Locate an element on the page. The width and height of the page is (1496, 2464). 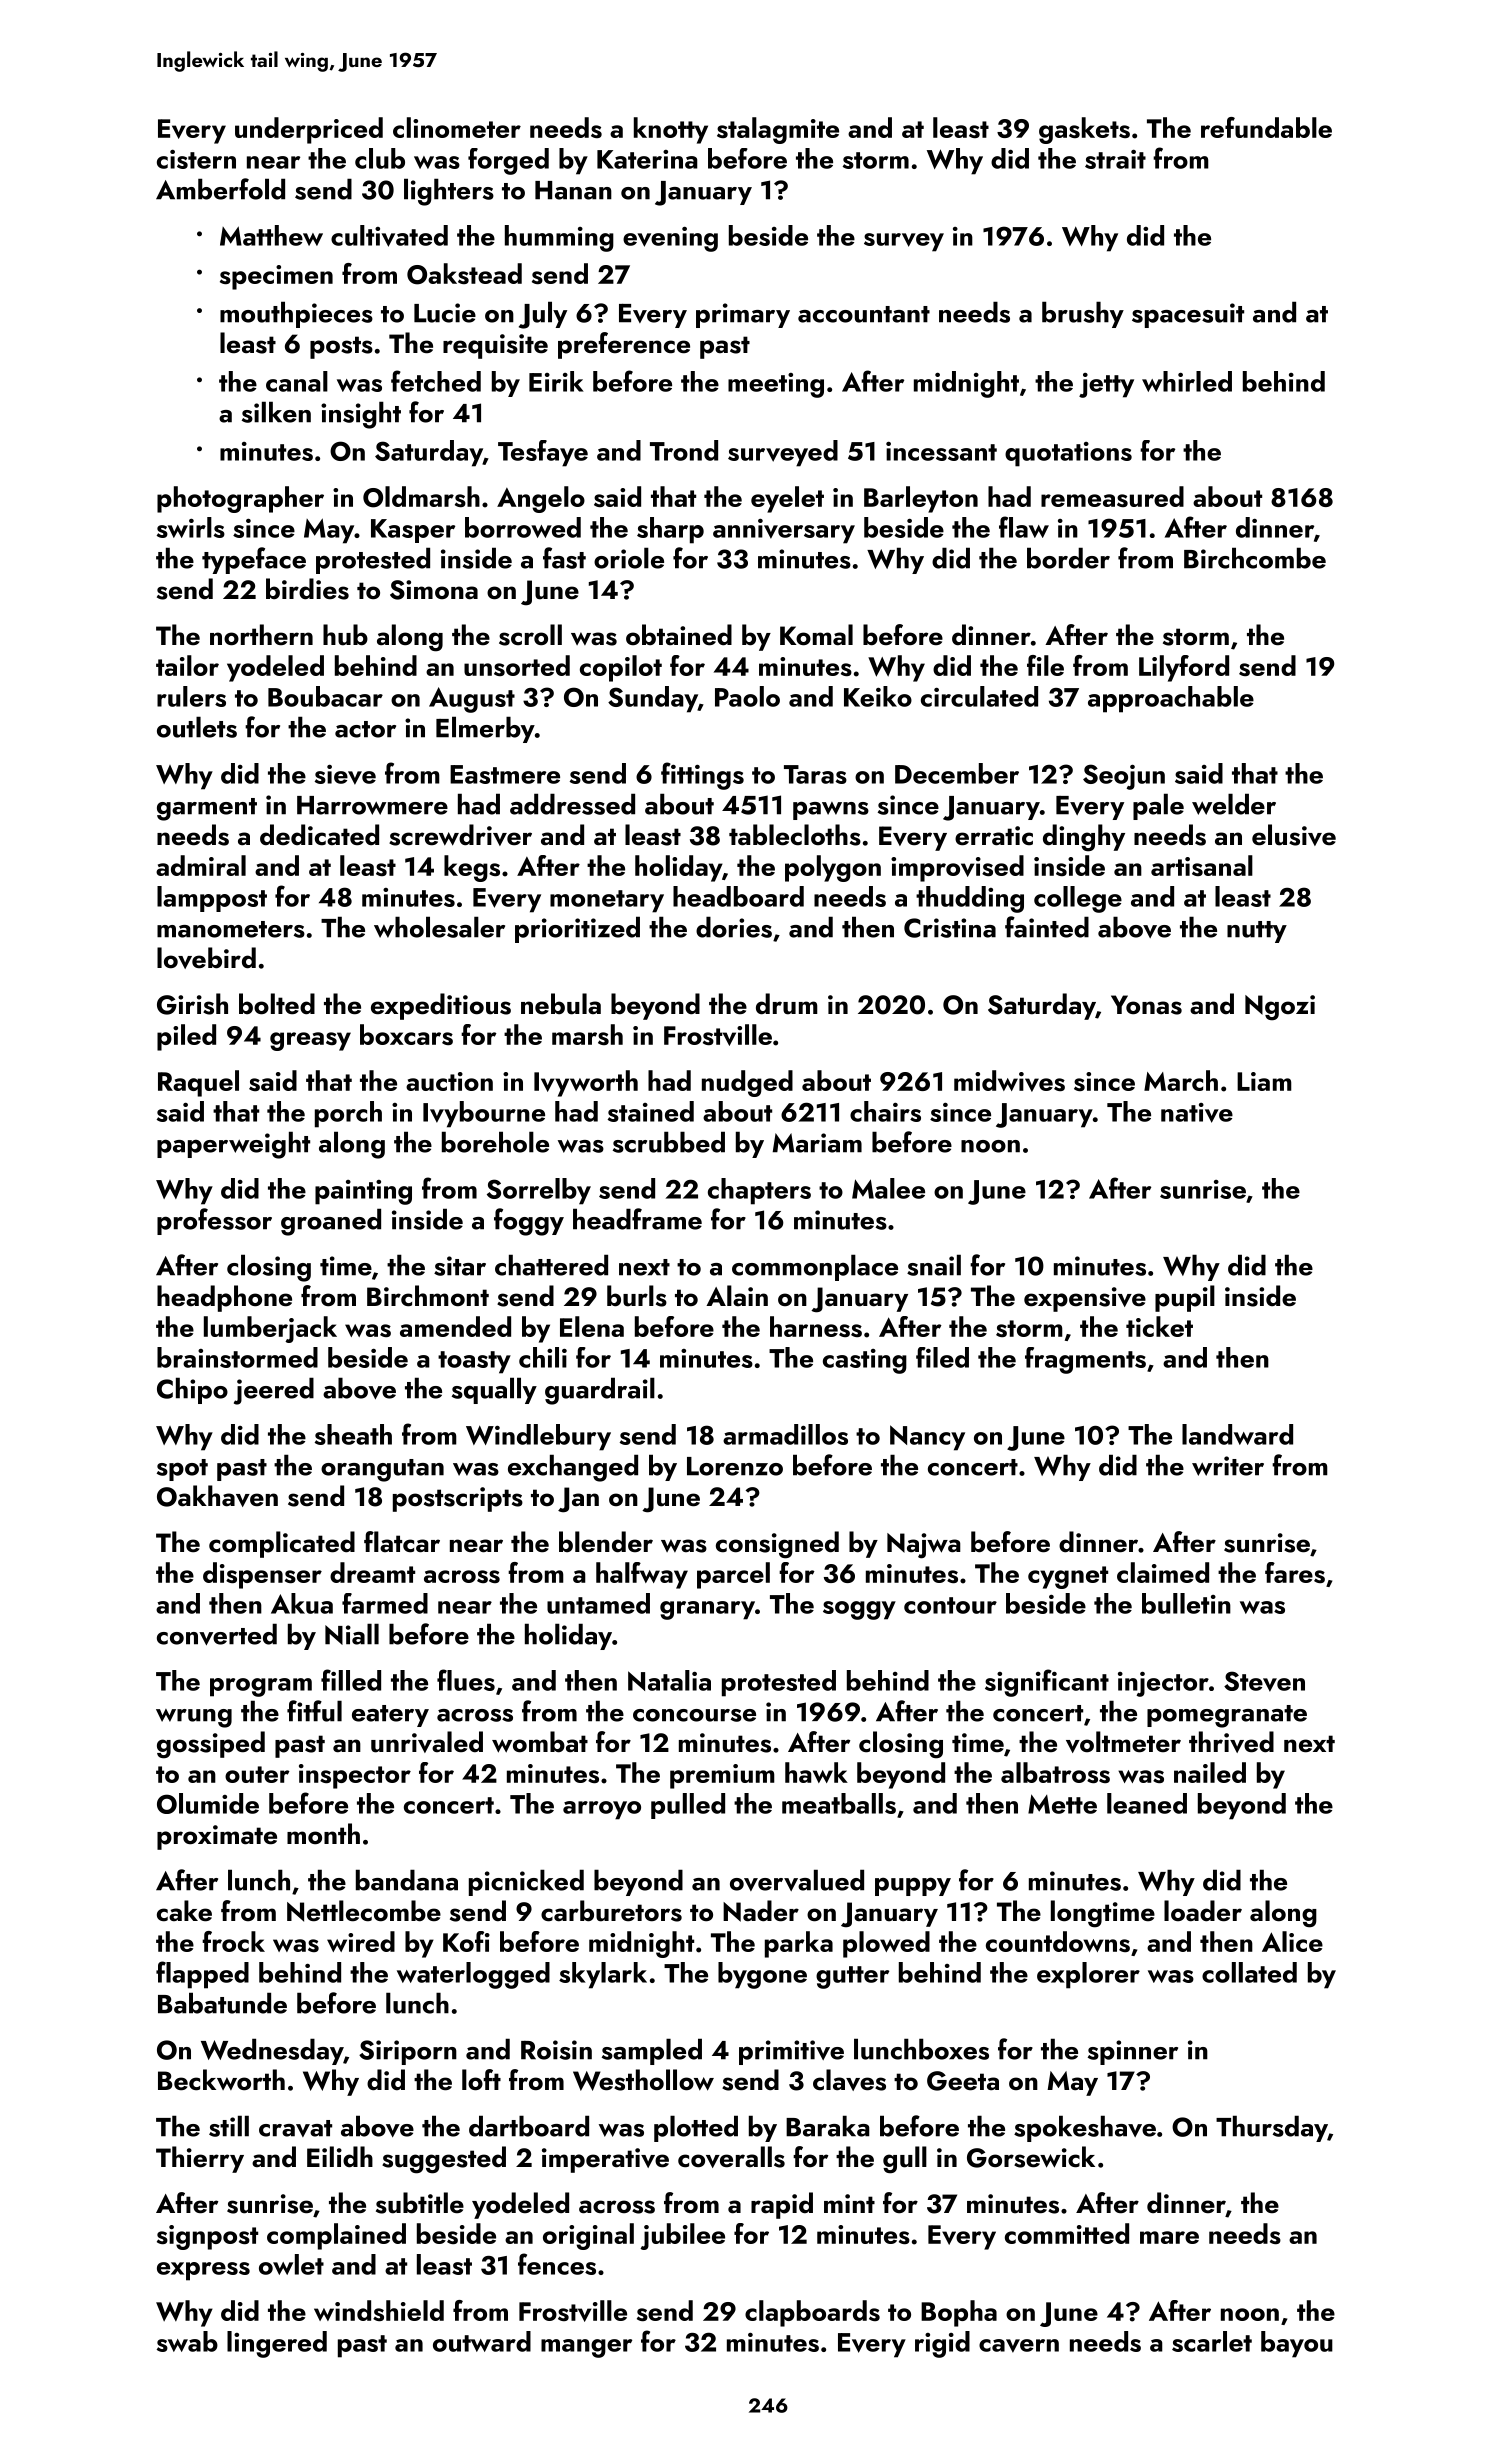
mare is located at coordinates (1169, 2237).
